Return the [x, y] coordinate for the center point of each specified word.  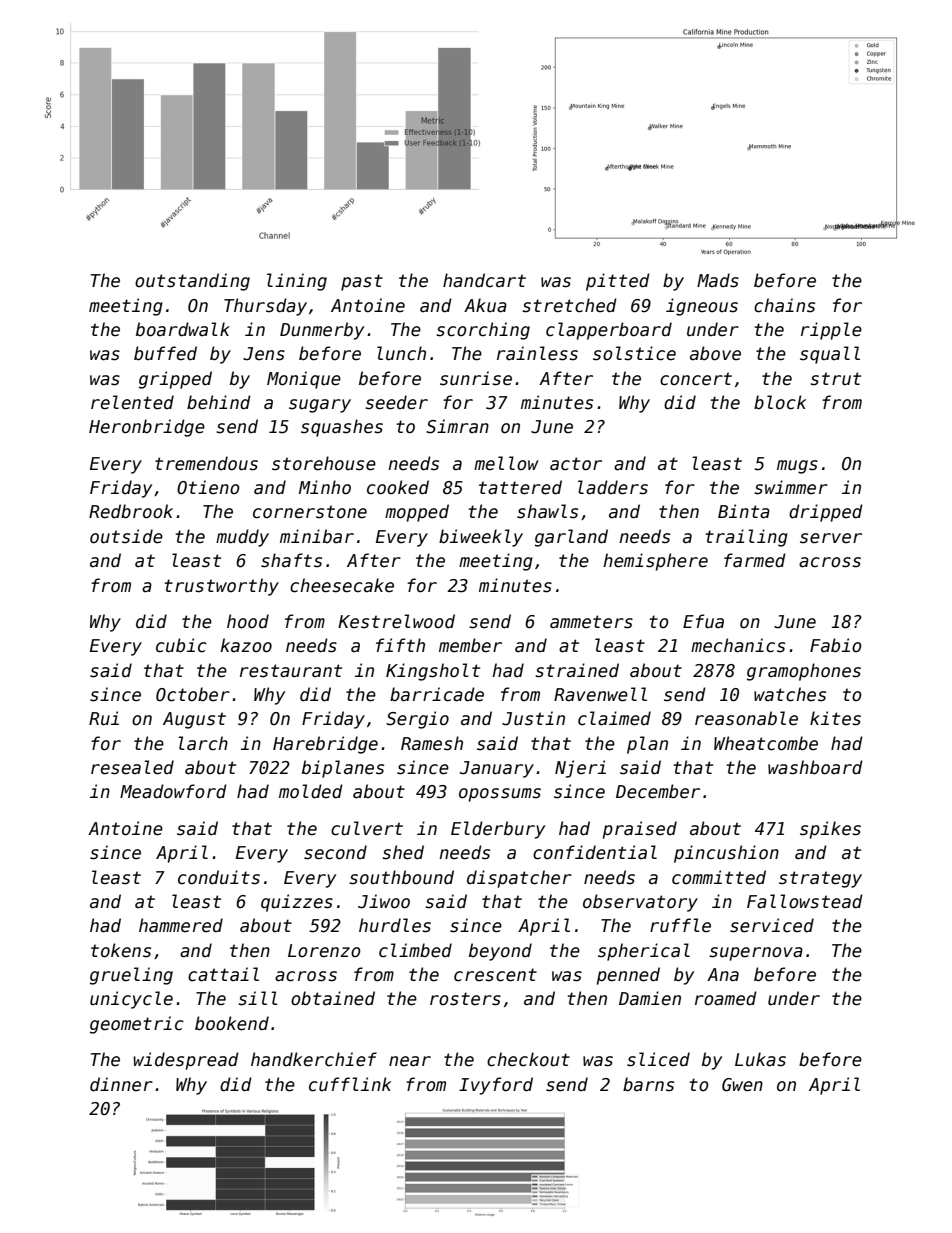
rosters [465, 999]
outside [126, 536]
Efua [703, 621]
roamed [726, 998]
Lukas [760, 1059]
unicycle [131, 1000]
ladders [613, 487]
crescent [495, 975]
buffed [165, 353]
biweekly [481, 538]
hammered [181, 925]
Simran [457, 426]
